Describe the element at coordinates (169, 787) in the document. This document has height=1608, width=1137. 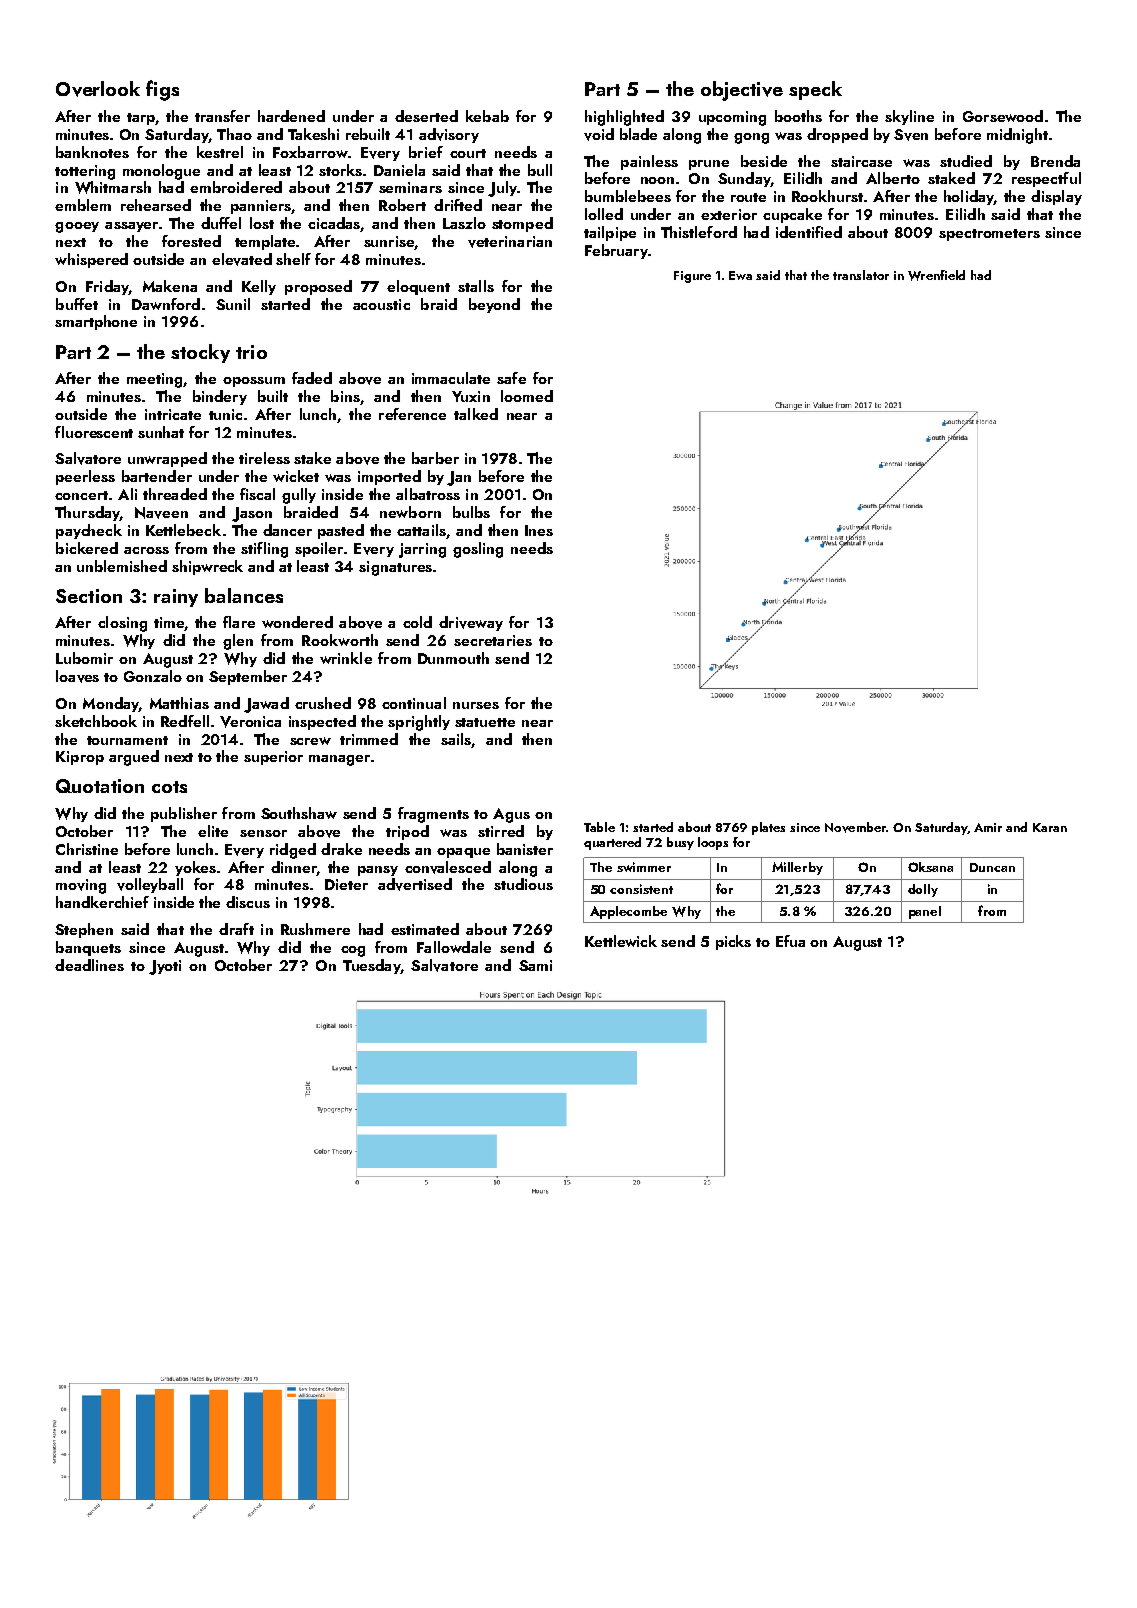
I see `cots` at that location.
